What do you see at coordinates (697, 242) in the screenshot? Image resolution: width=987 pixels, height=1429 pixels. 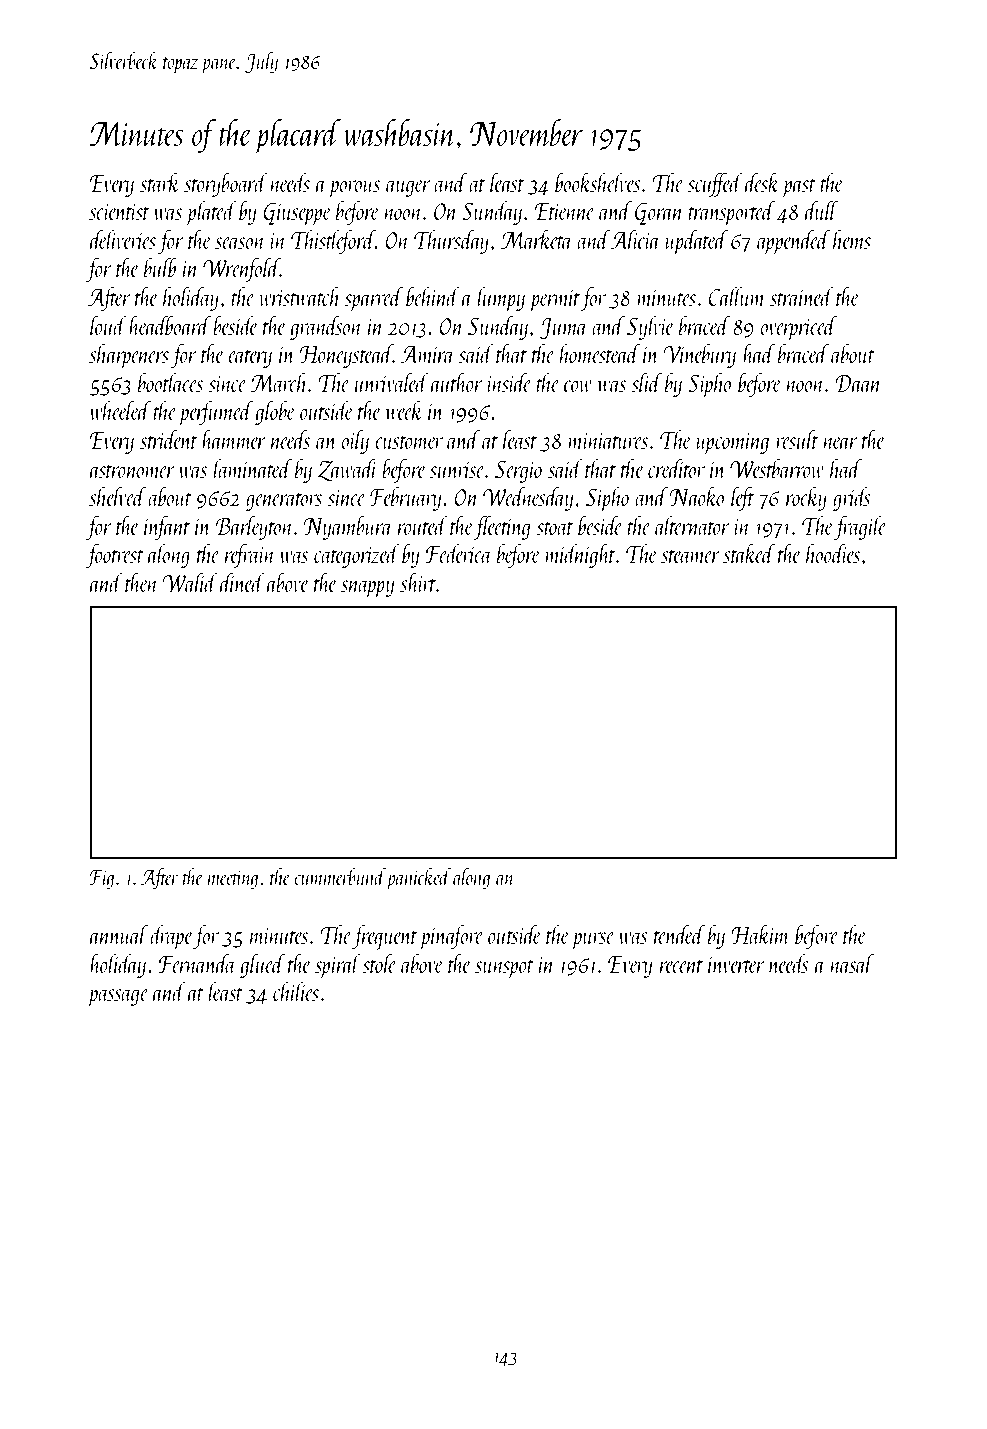 I see `updated` at bounding box center [697, 242].
